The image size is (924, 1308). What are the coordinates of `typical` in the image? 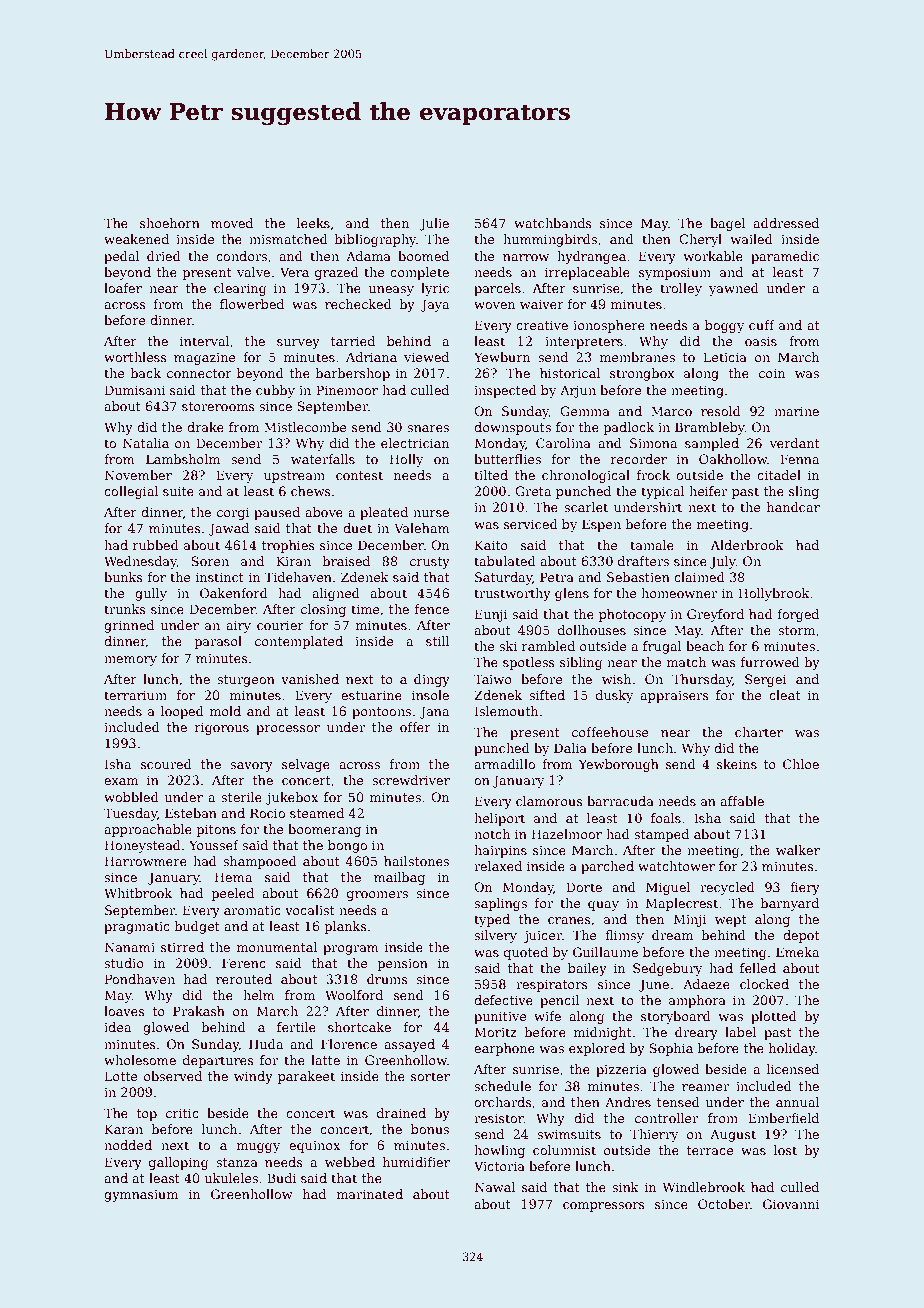 It's located at (663, 492).
